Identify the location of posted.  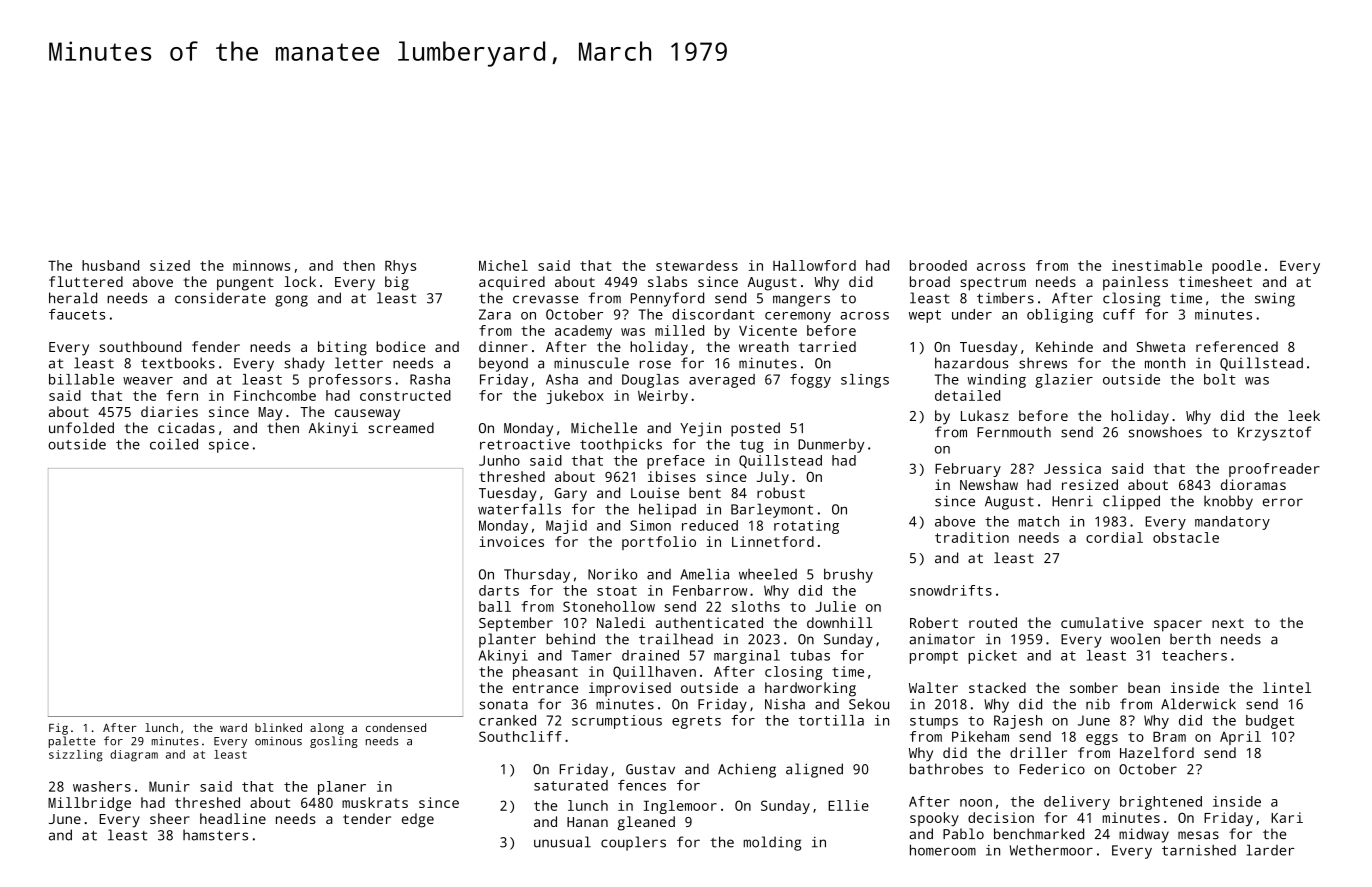
(755, 429).
